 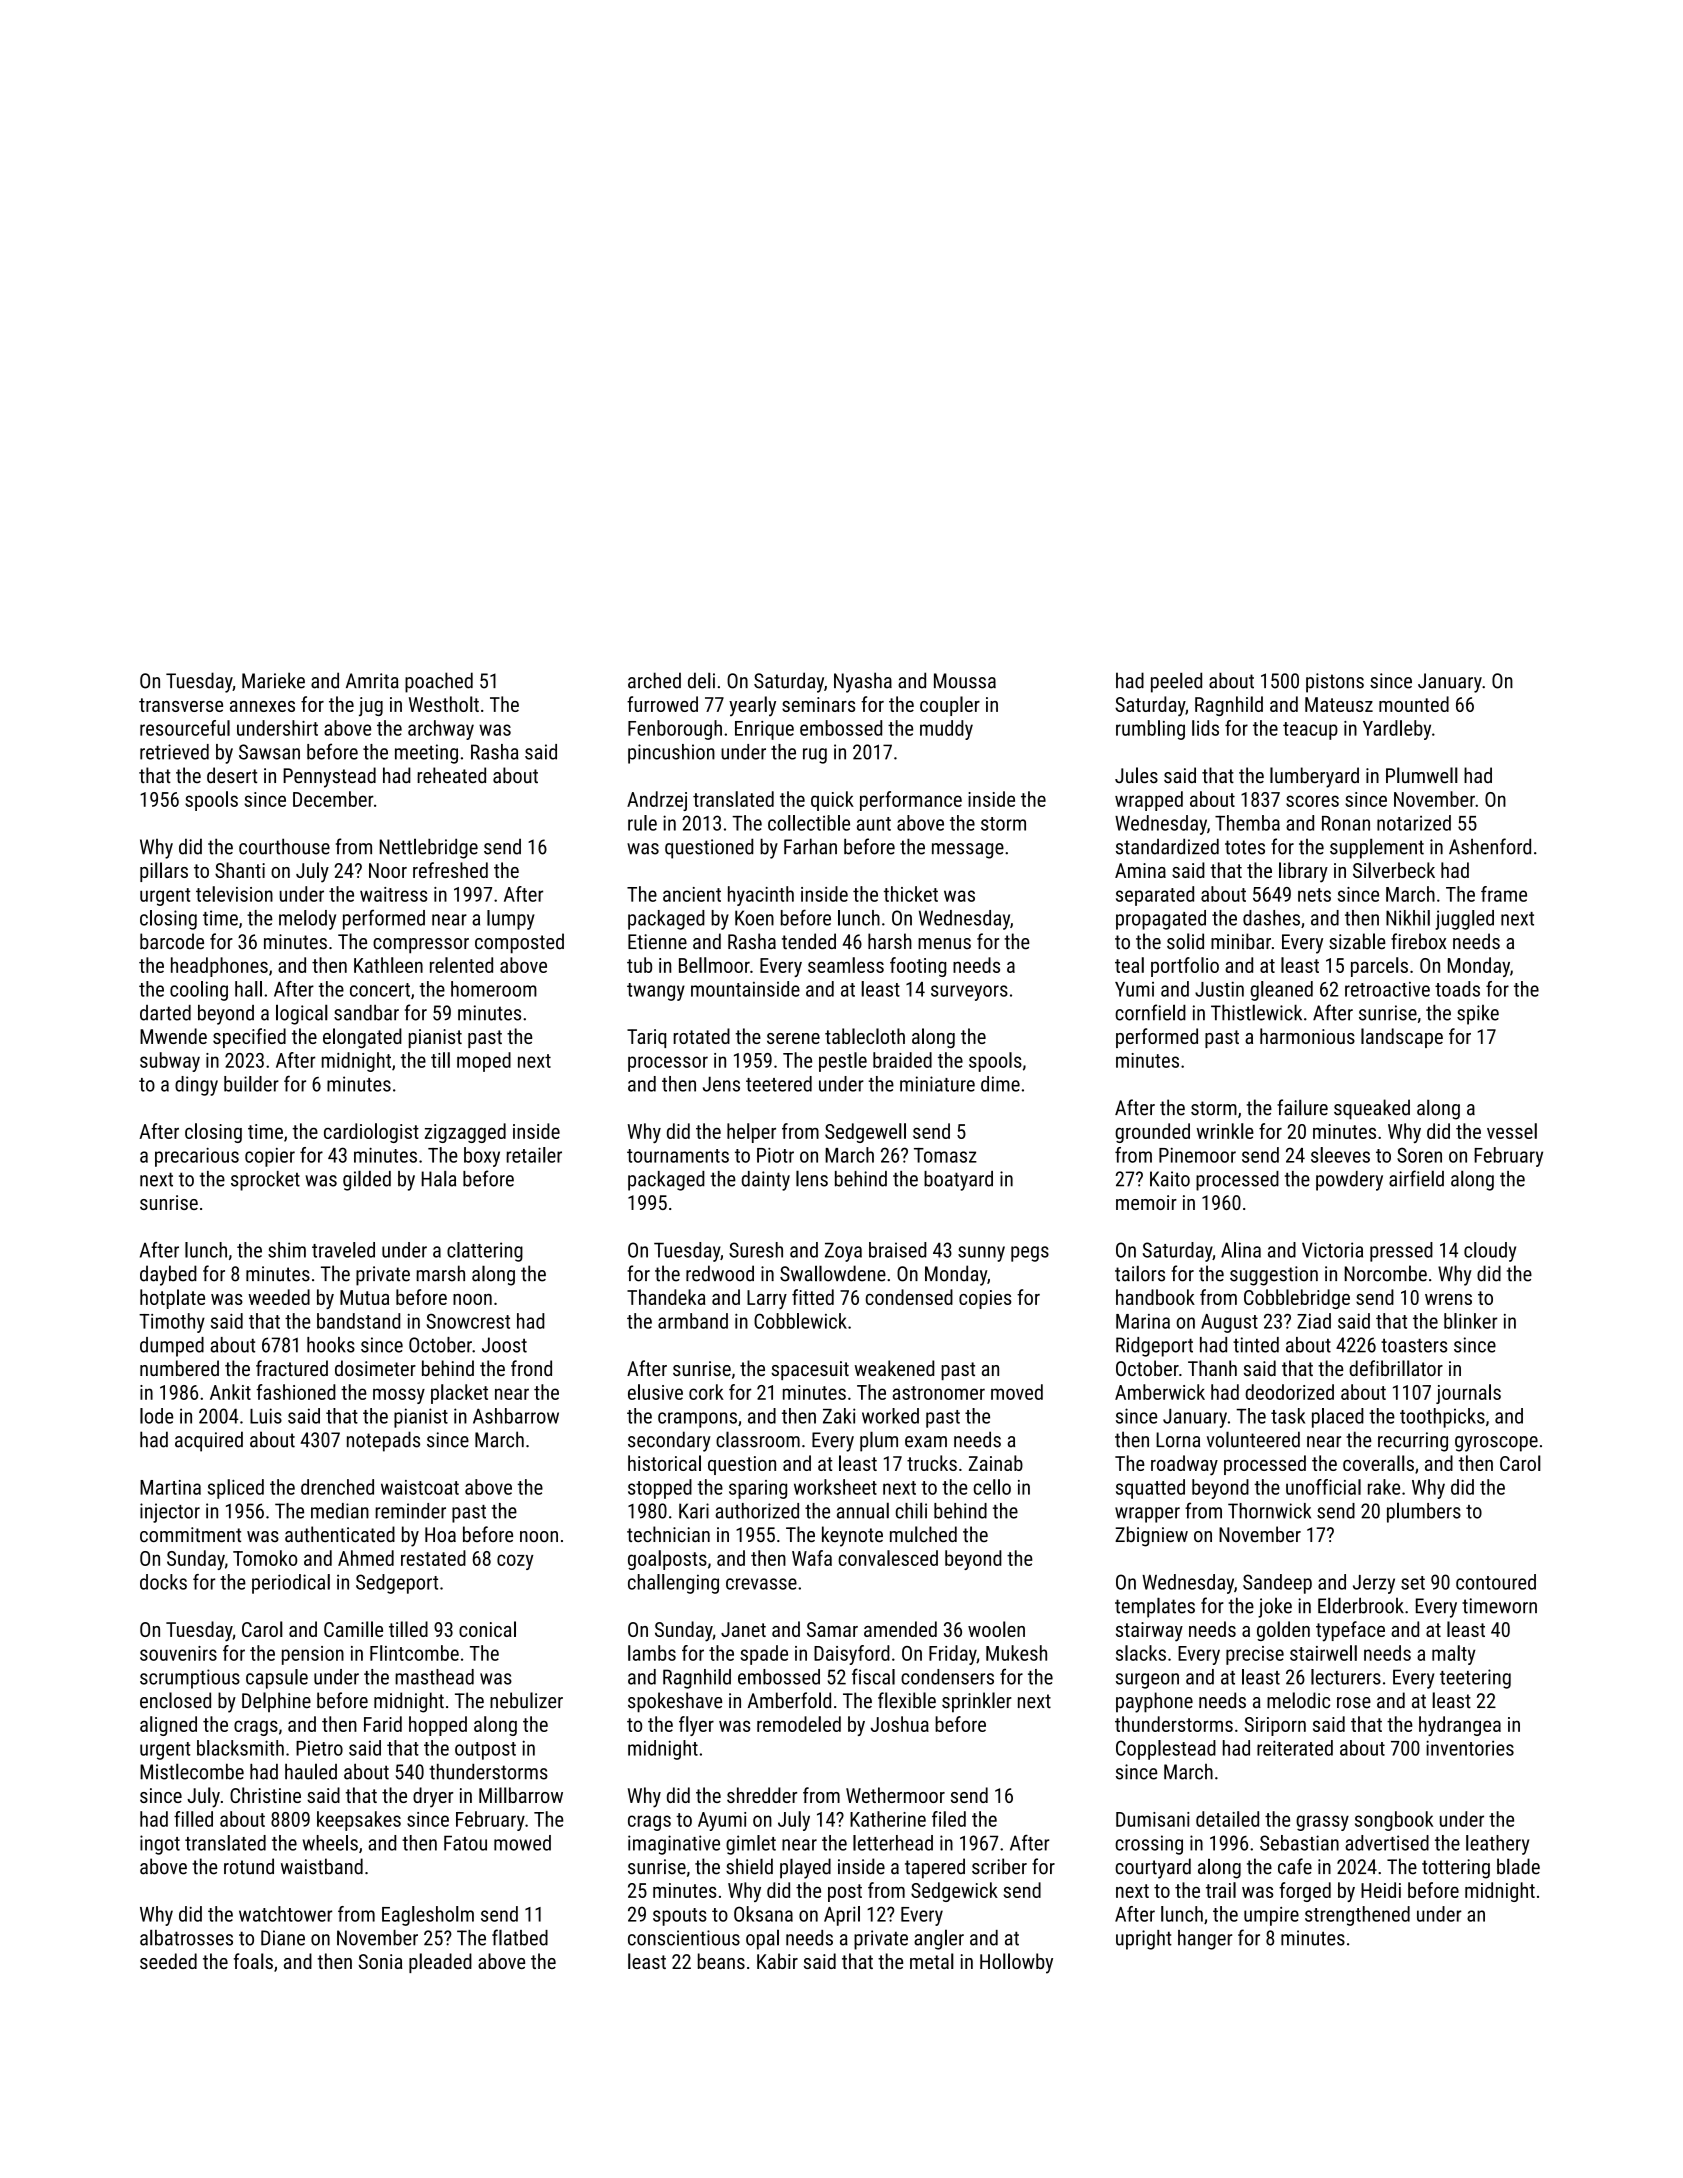 What do you see at coordinates (420, 1487) in the page?
I see `waistcoat` at bounding box center [420, 1487].
